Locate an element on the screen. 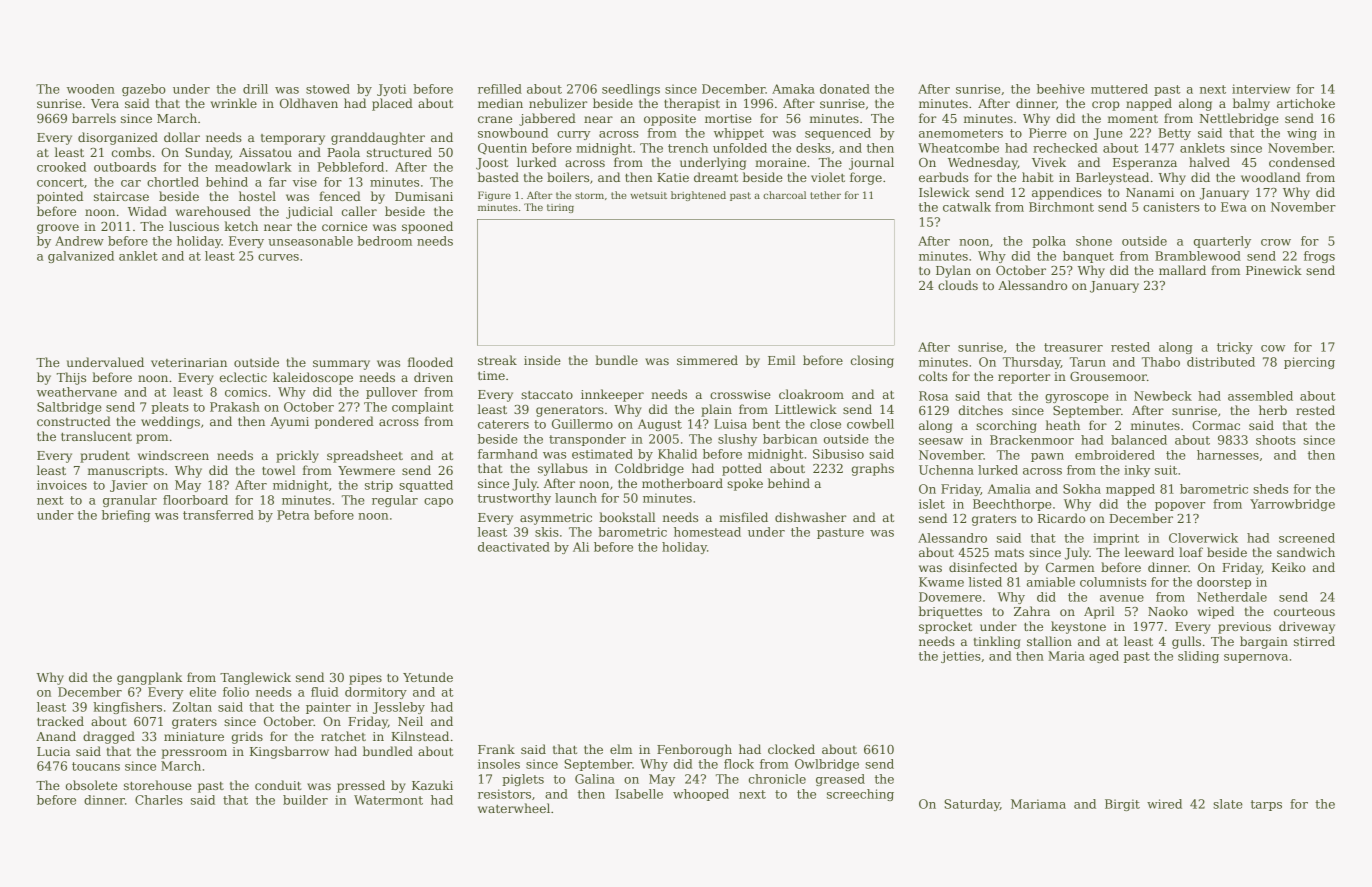 The width and height of the screenshot is (1372, 887). brightened is located at coordinates (698, 196).
